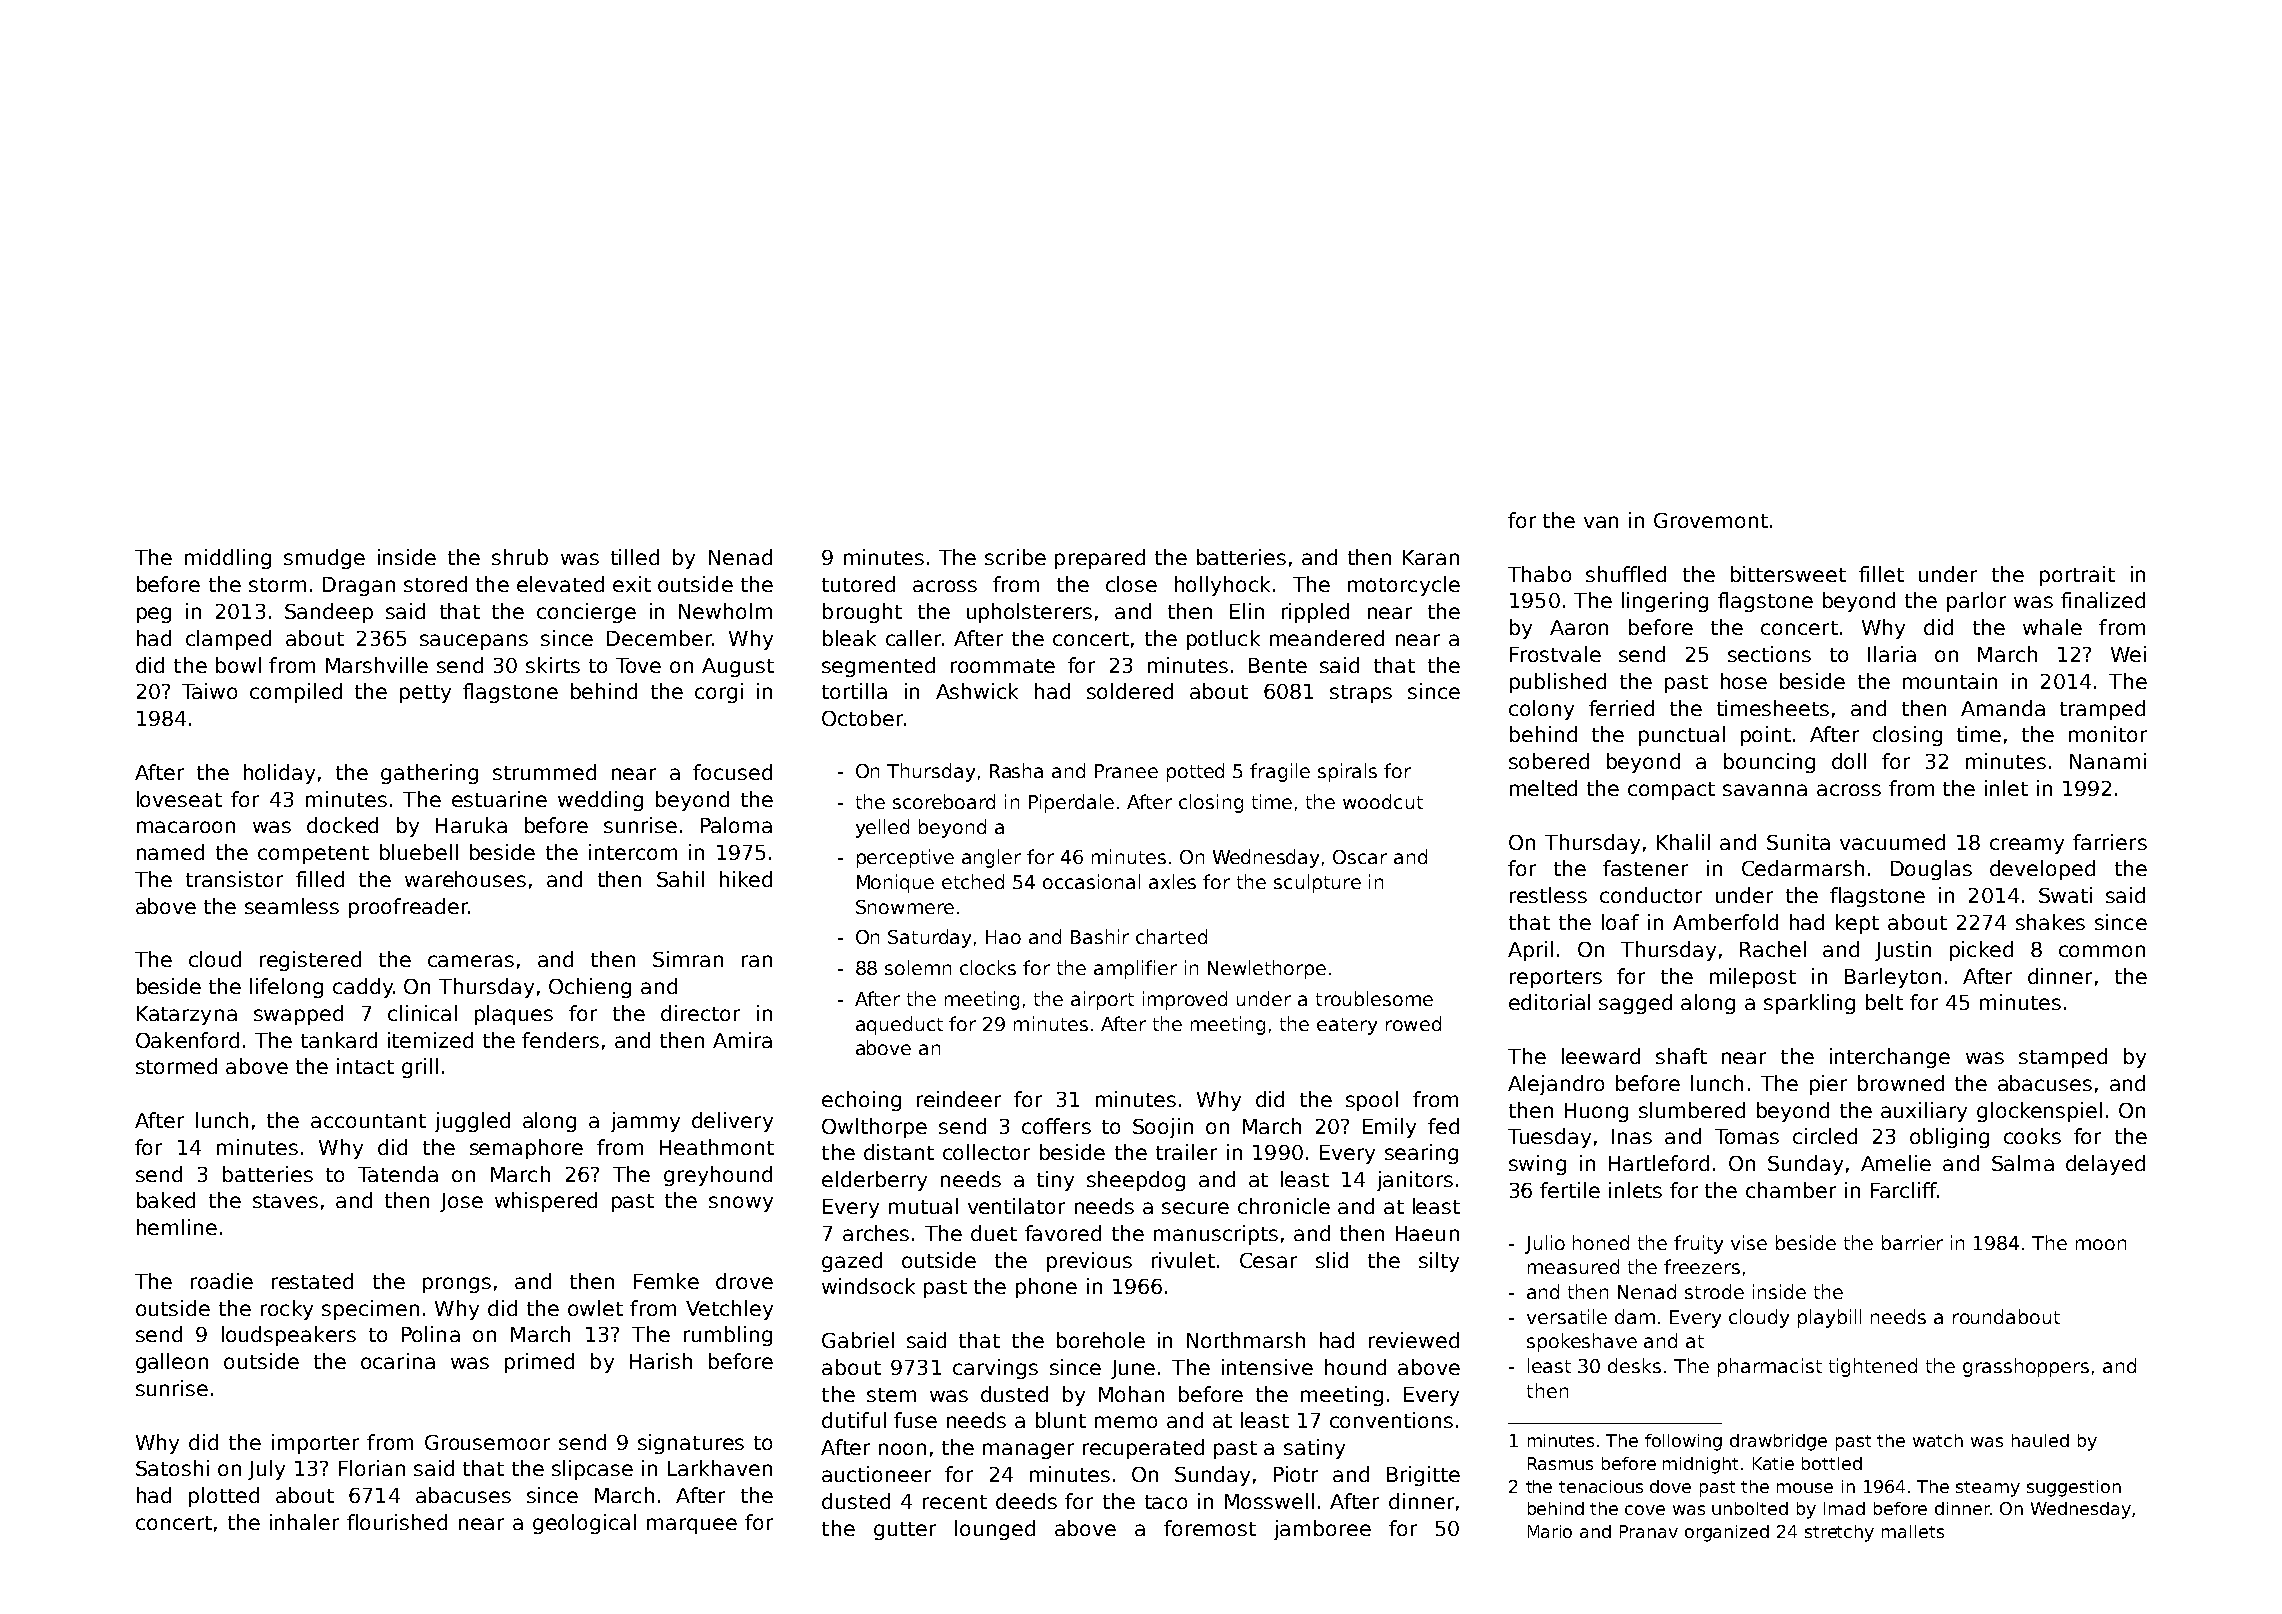  What do you see at coordinates (595, 1308) in the page?
I see `owlet` at bounding box center [595, 1308].
